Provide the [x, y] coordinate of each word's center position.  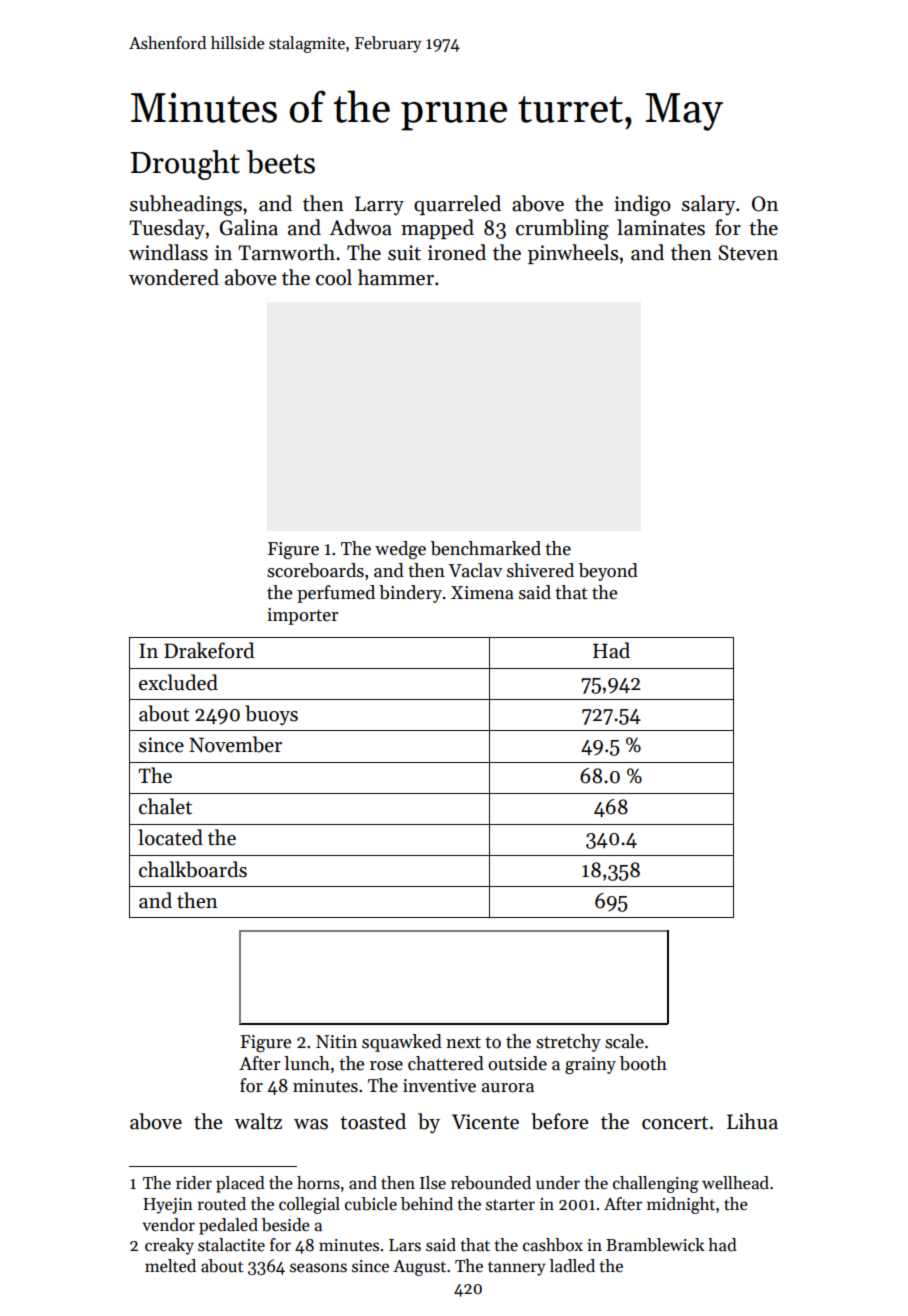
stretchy [568, 1043]
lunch [307, 1063]
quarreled [457, 205]
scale [624, 1041]
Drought [185, 165]
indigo [642, 205]
